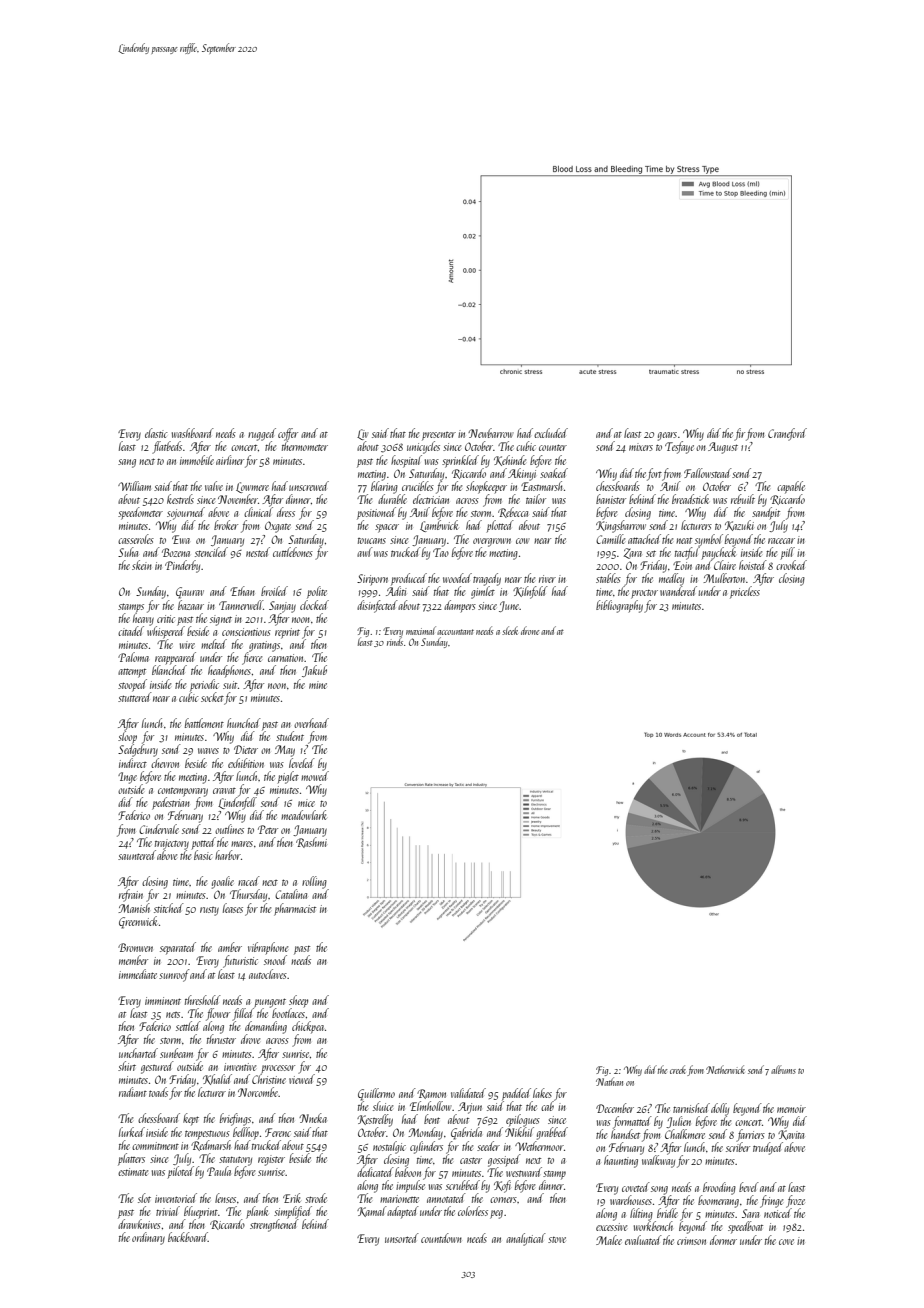  What do you see at coordinates (783, 1069) in the page?
I see `albums` at bounding box center [783, 1069].
